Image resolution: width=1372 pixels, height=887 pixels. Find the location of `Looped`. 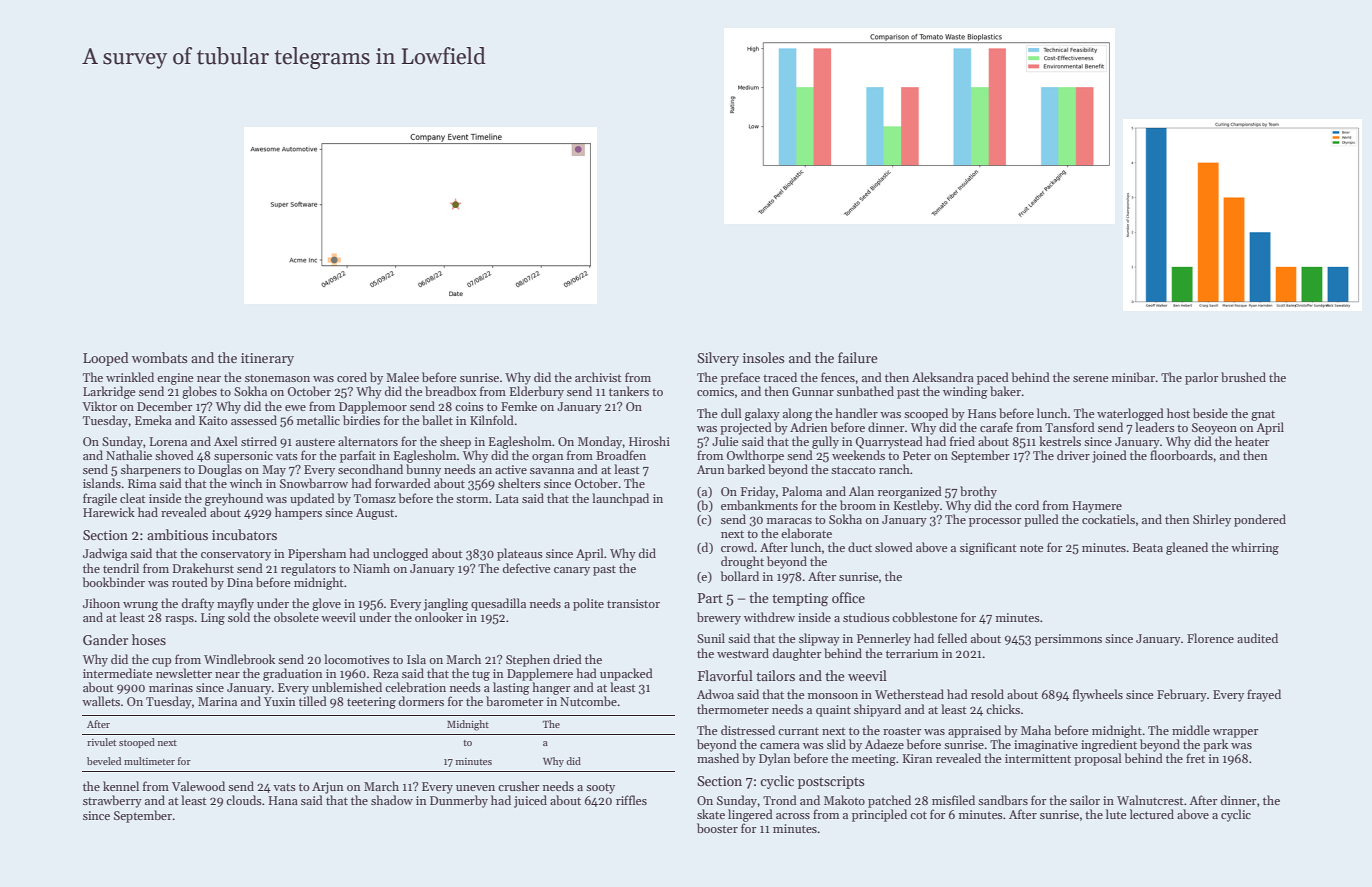

Looped is located at coordinates (106, 359).
